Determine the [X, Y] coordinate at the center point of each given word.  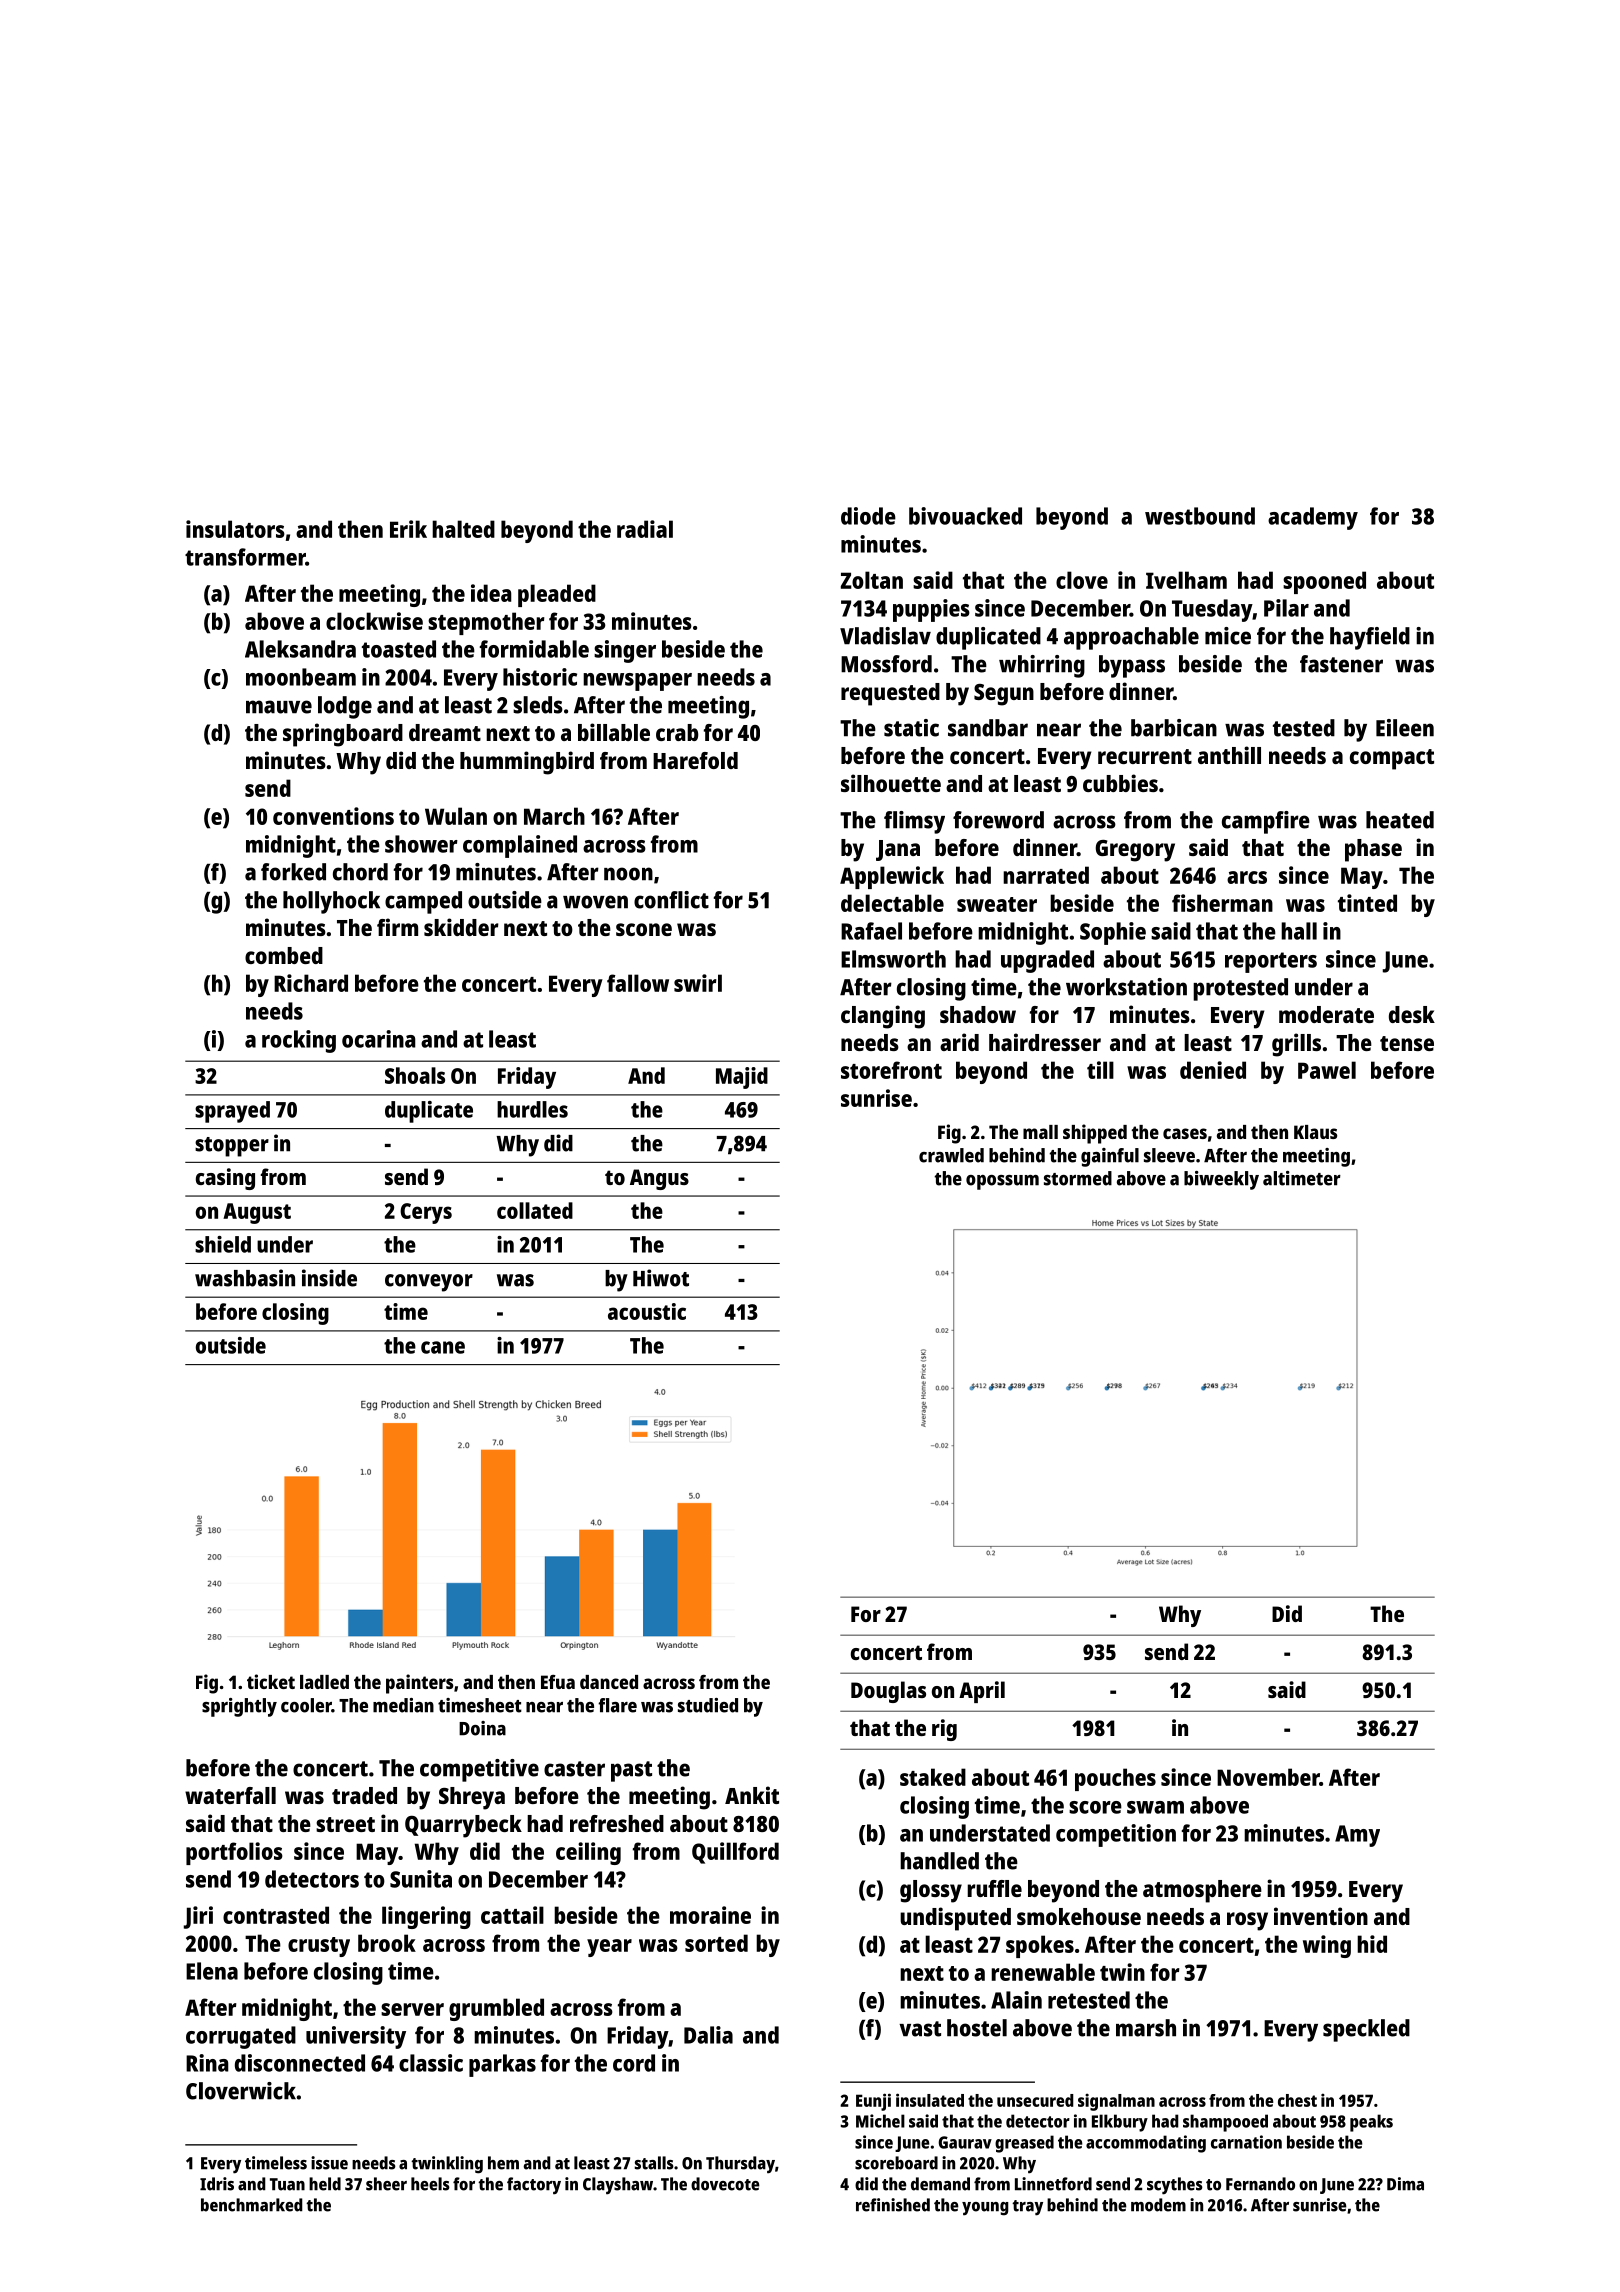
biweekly [1221, 1180]
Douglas [888, 1692]
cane [443, 1347]
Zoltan [872, 580]
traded [364, 1795]
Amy [1357, 1836]
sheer [386, 2184]
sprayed [232, 1112]
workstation [1126, 987]
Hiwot [661, 1278]
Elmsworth [893, 959]
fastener [1341, 664]
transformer [245, 557]
